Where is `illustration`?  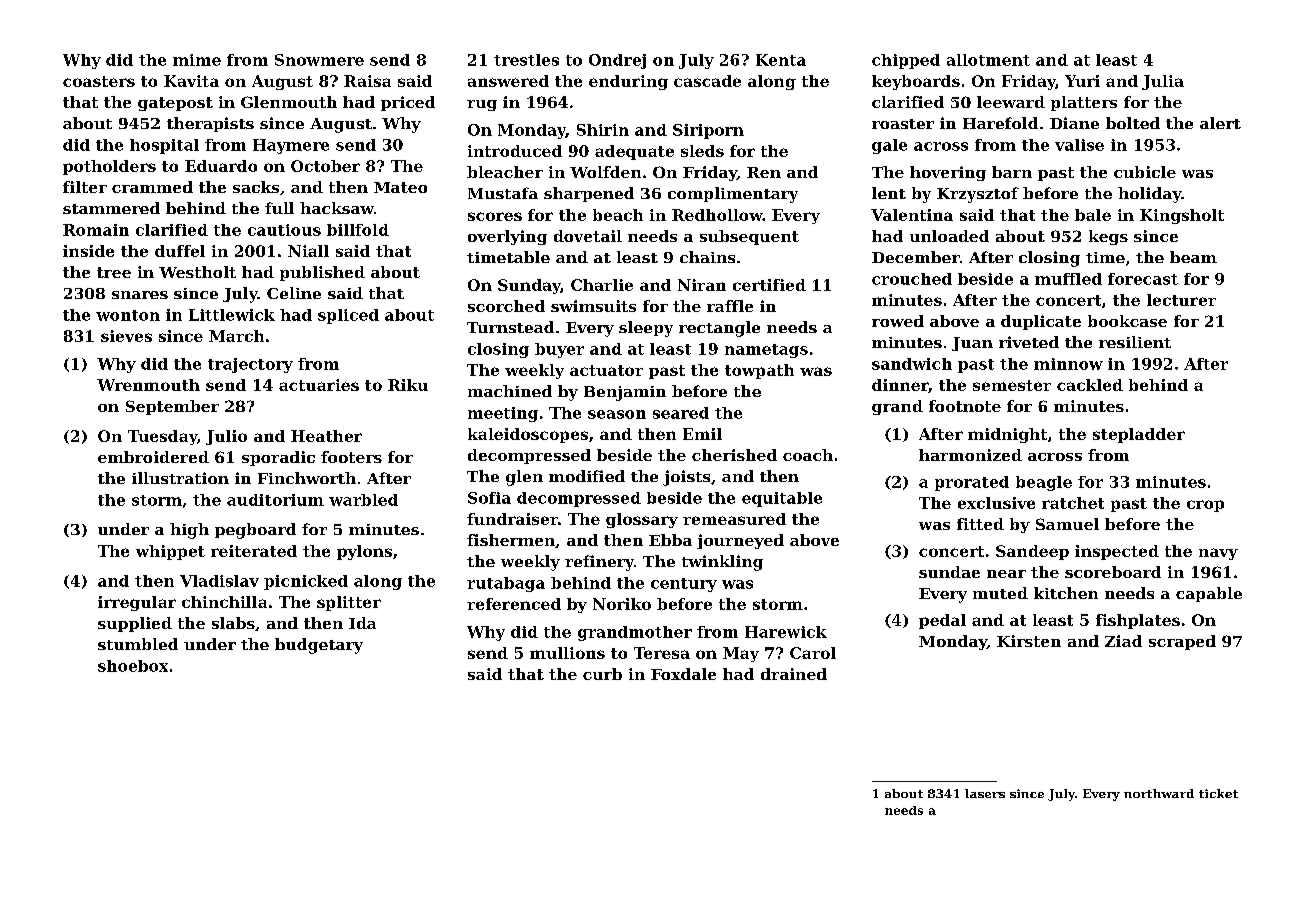
illustration is located at coordinates (180, 478).
